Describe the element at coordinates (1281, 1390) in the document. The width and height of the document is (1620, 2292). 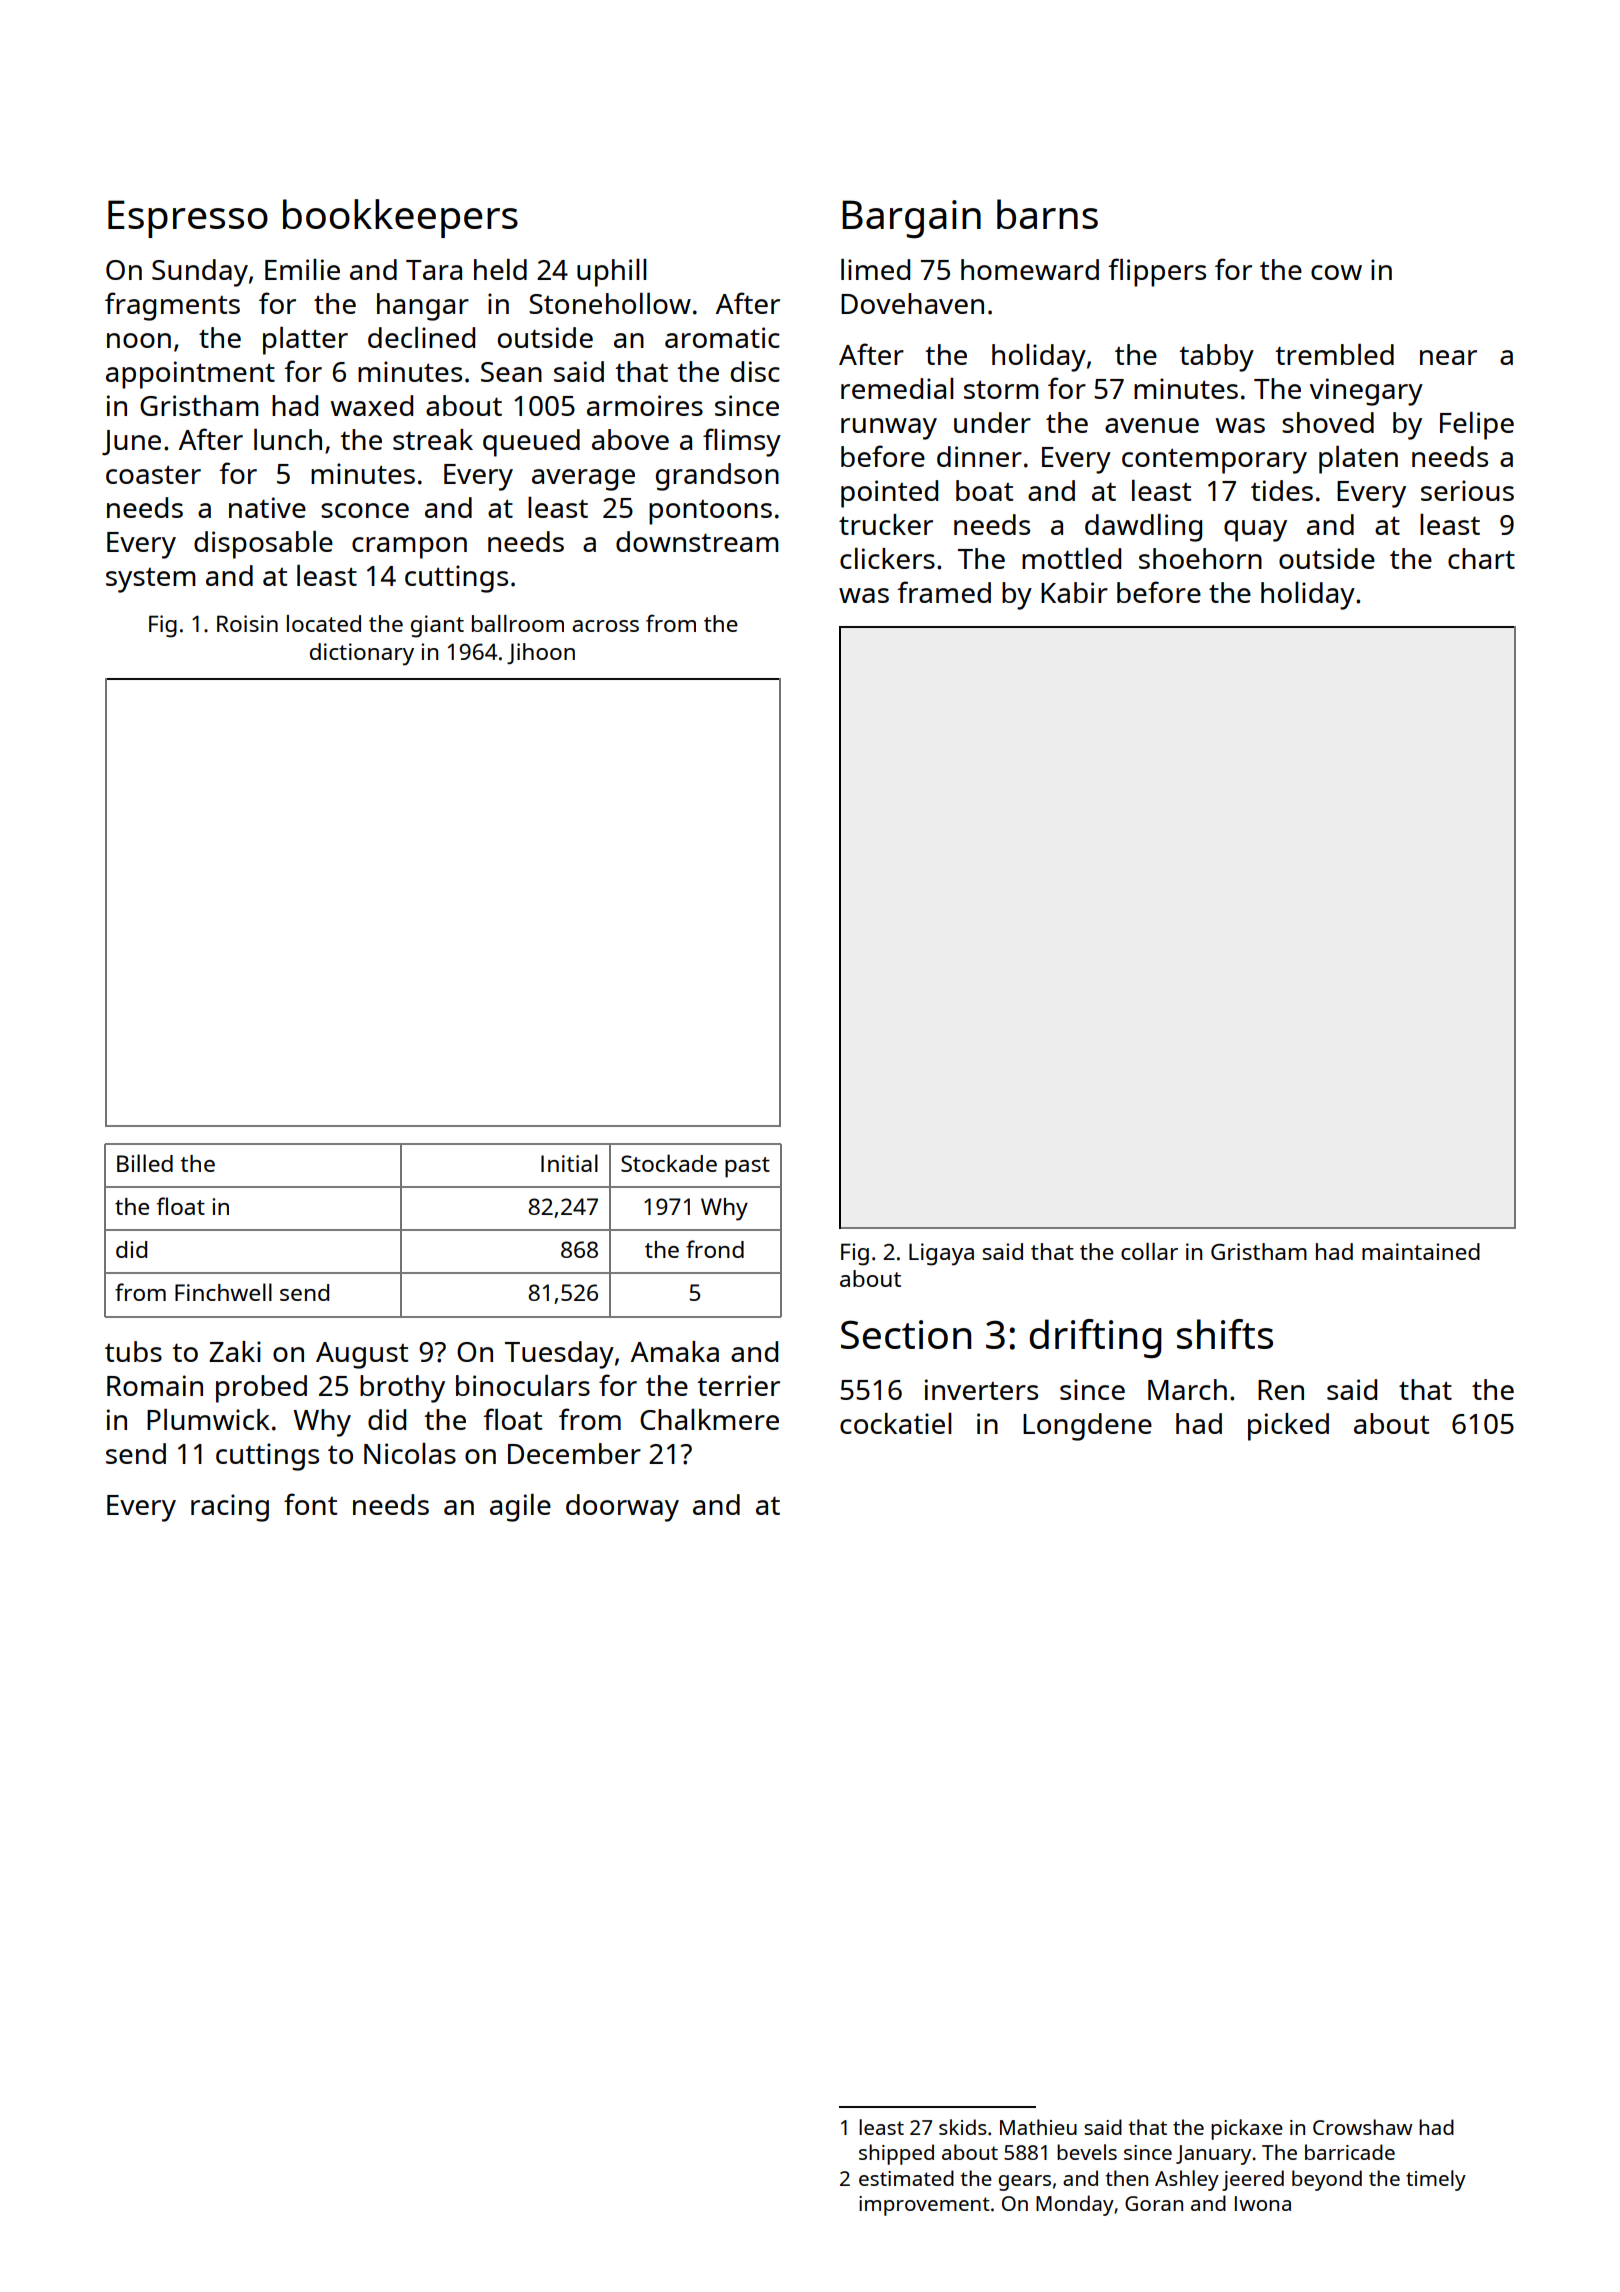
I see `Ren` at that location.
